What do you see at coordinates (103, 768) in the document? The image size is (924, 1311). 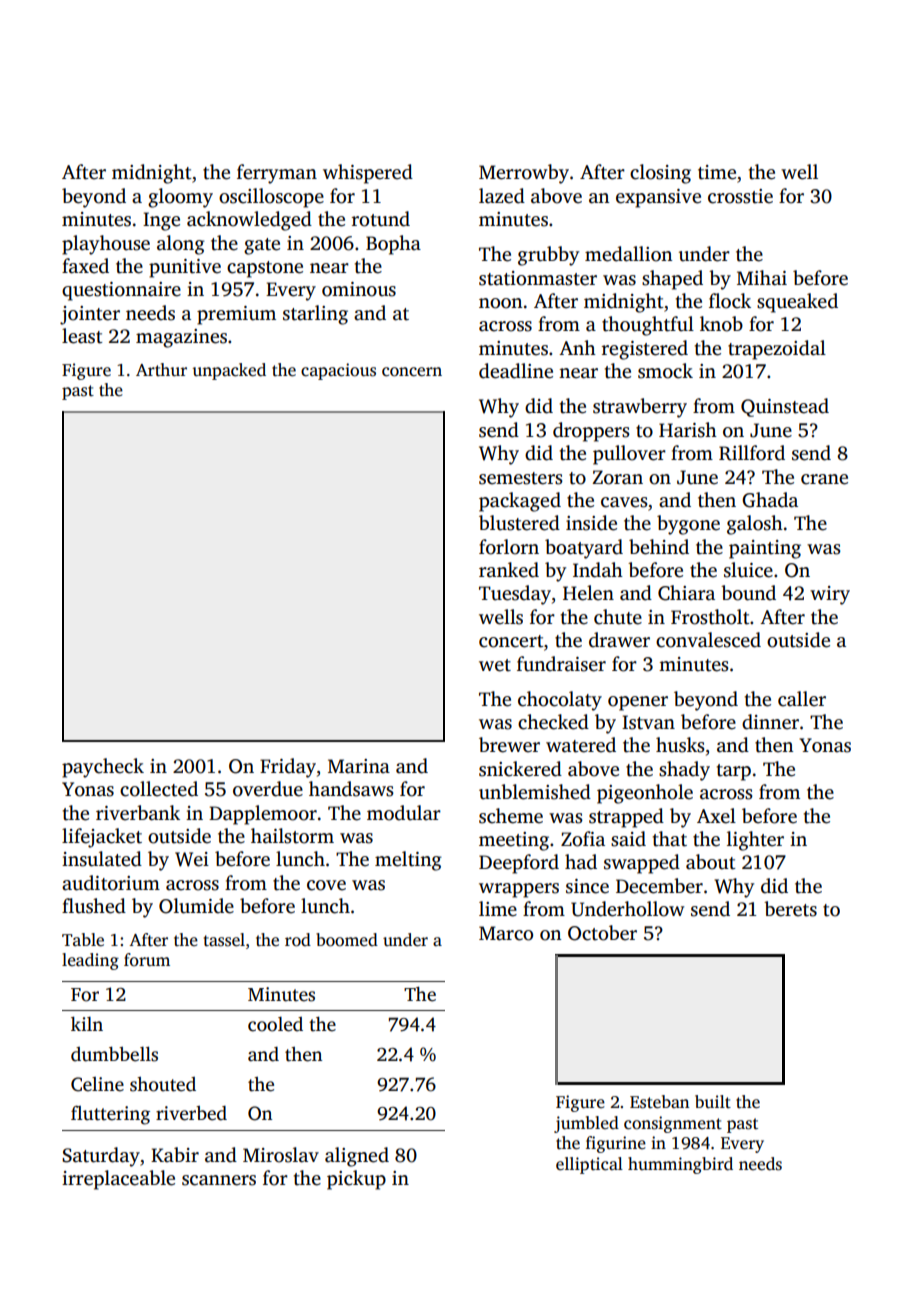 I see `paycheck` at bounding box center [103, 768].
